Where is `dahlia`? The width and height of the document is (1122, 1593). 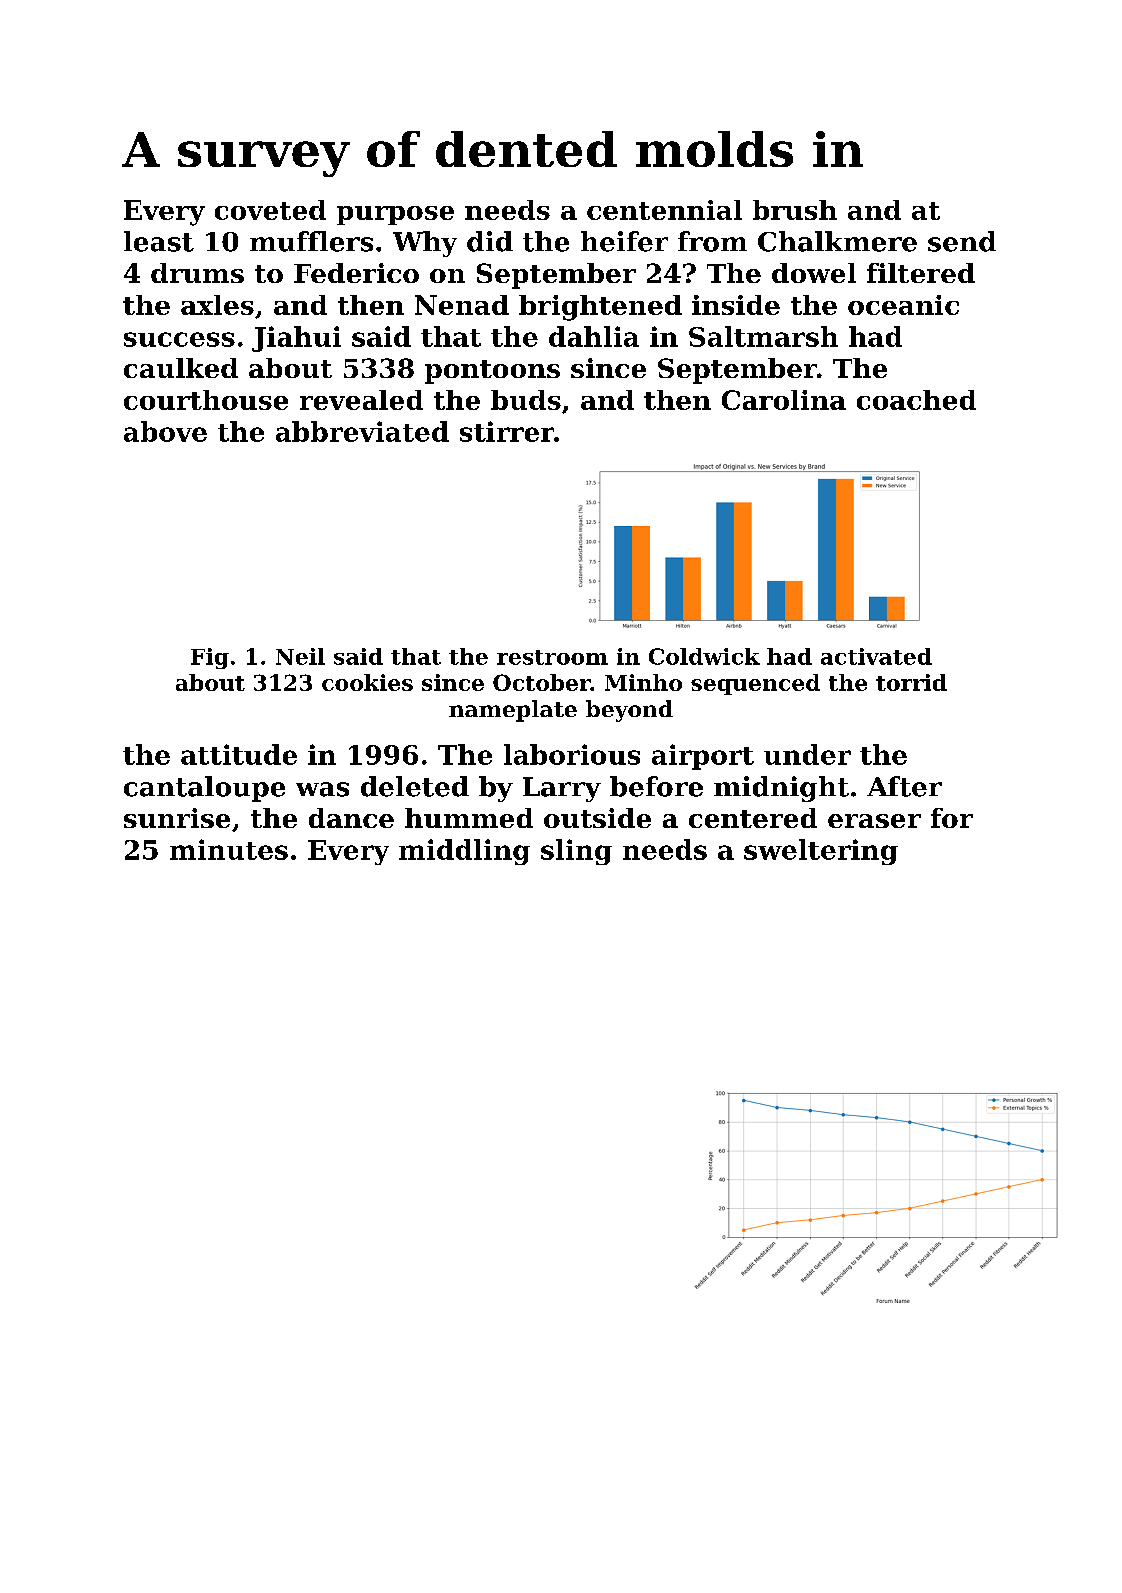
dahlia is located at coordinates (594, 336).
